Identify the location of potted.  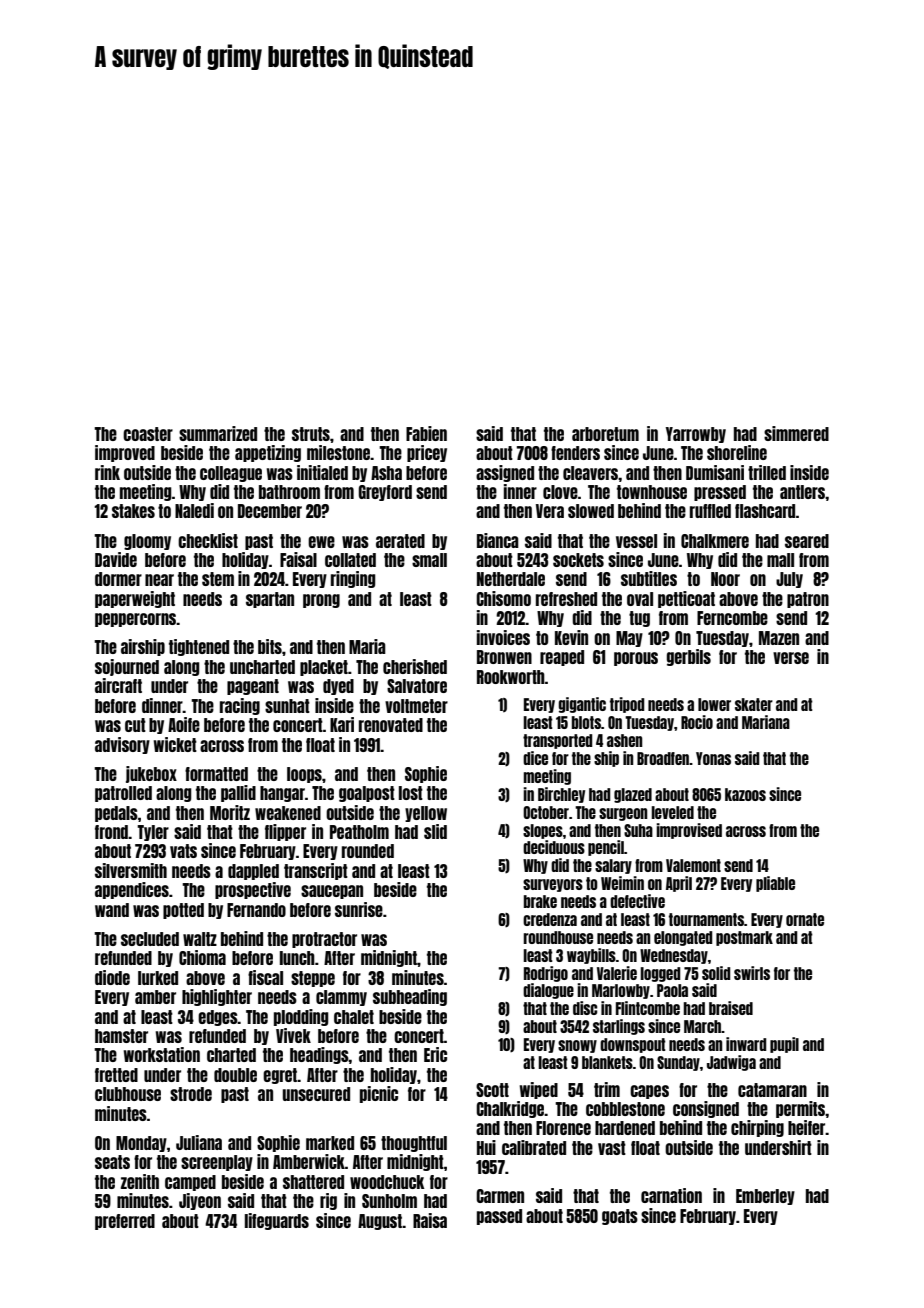
(183, 911).
